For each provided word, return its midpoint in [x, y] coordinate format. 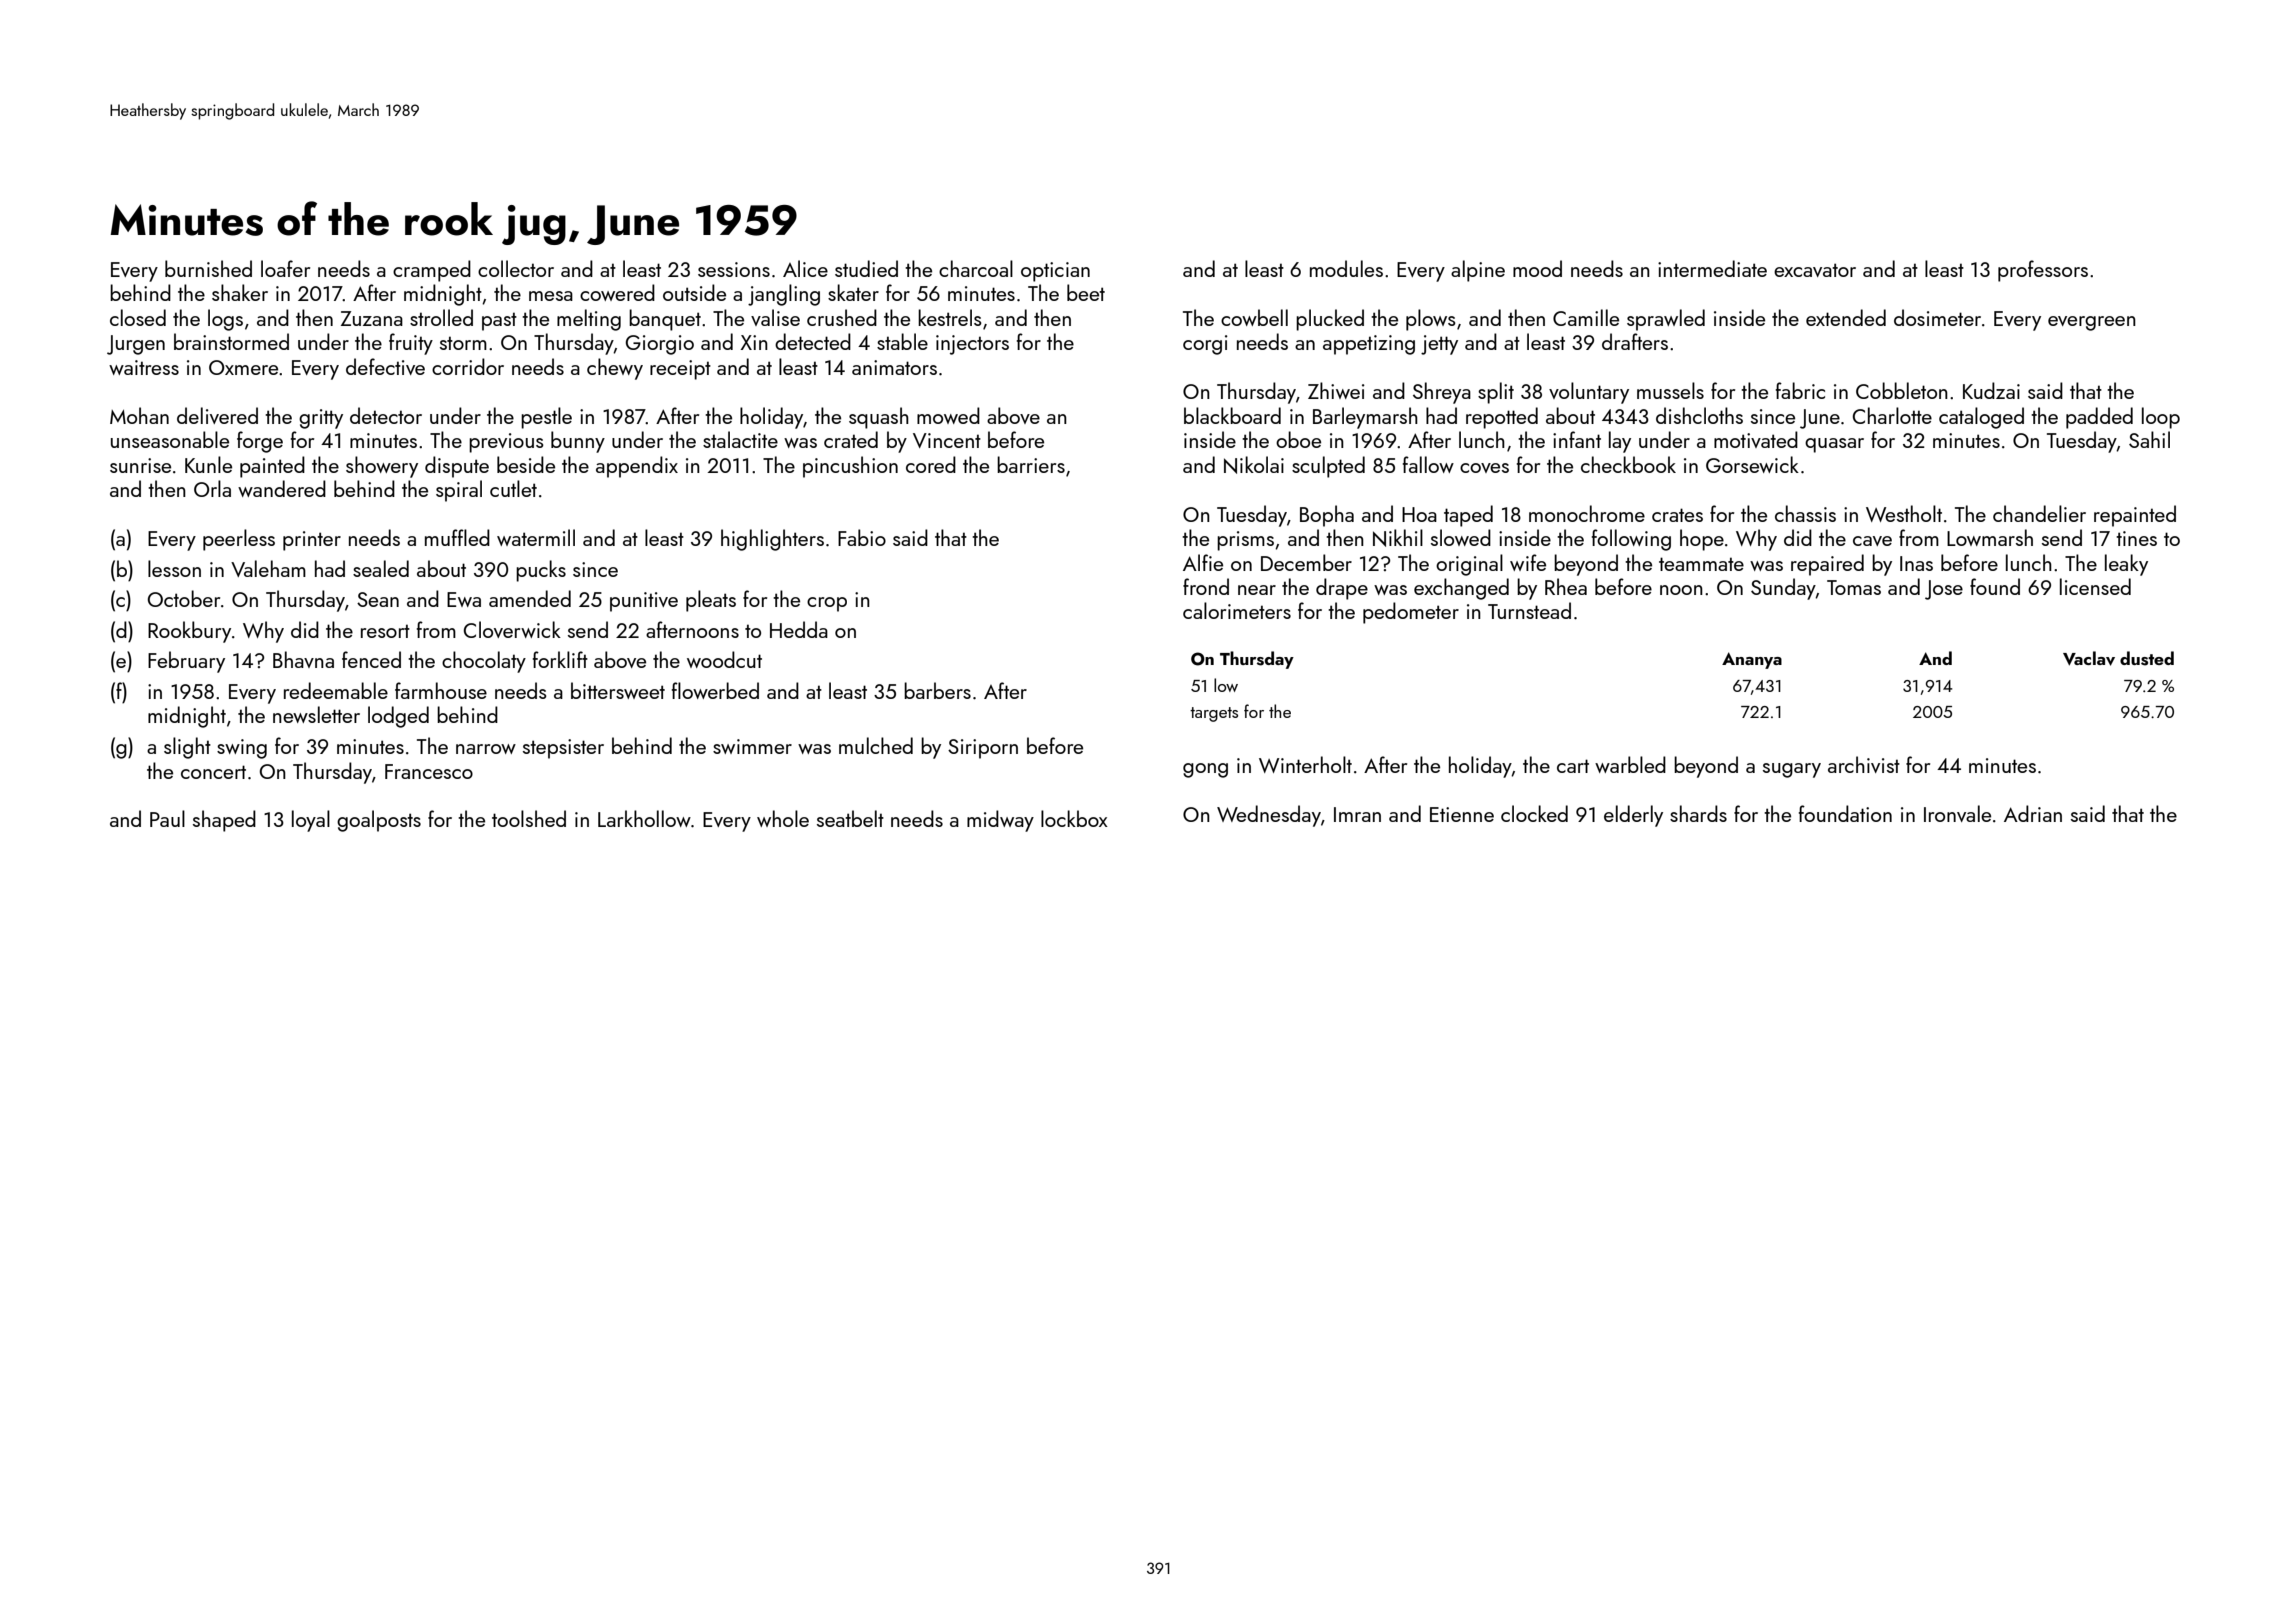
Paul [167, 818]
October [184, 598]
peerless [239, 540]
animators [894, 367]
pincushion [850, 467]
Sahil [2149, 439]
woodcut [724, 659]
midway [1000, 821]
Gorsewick [1752, 464]
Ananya [1752, 660]
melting [589, 320]
